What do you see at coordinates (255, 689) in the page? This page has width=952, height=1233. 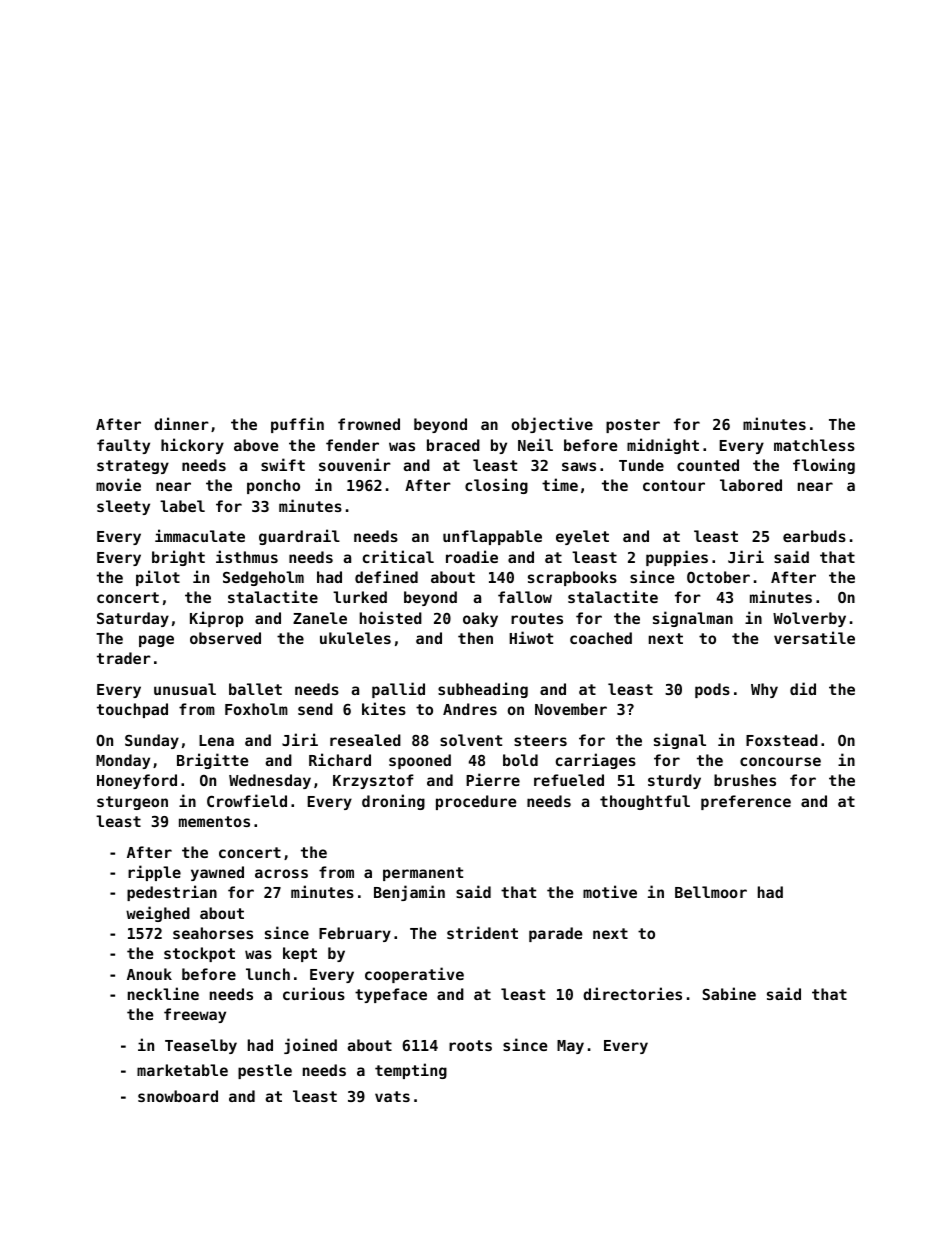 I see `ballet` at bounding box center [255, 689].
